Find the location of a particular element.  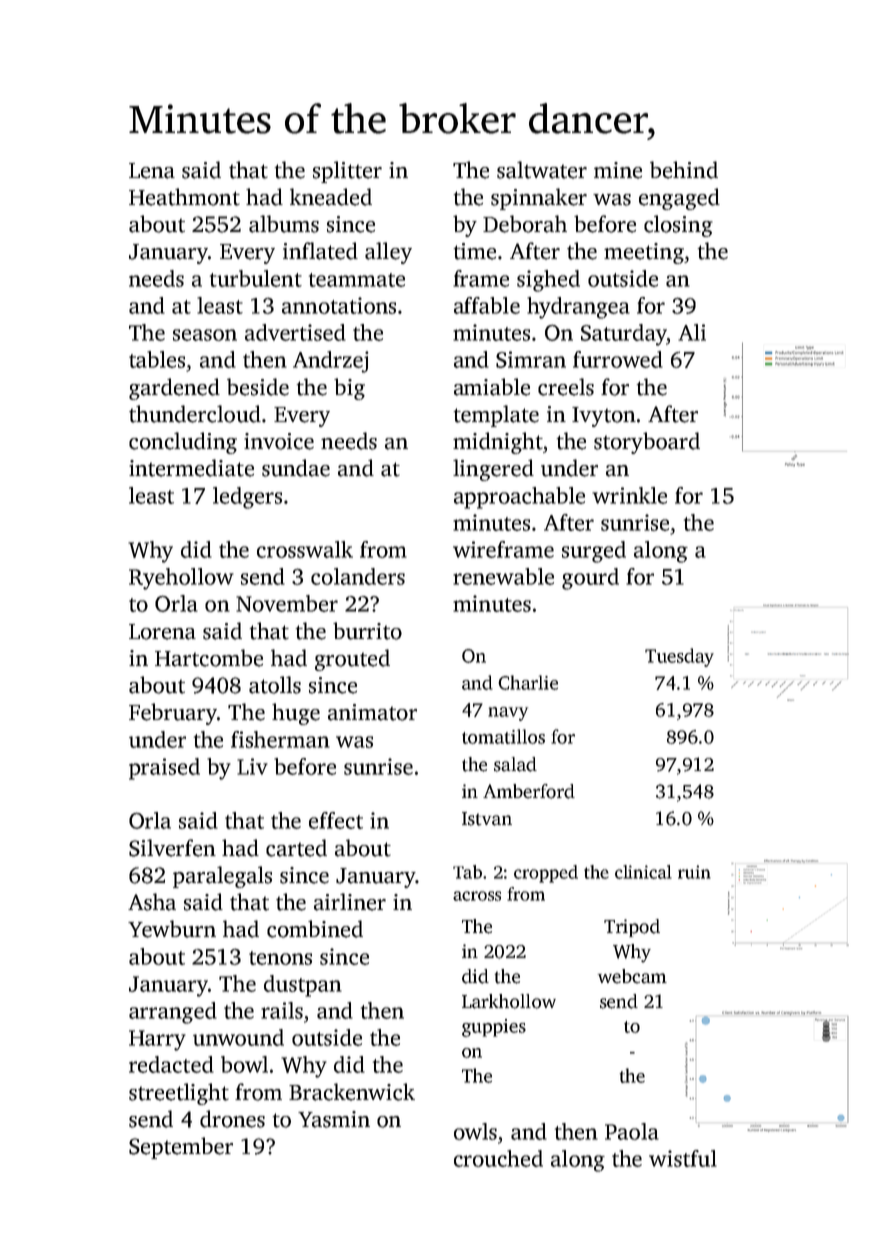

meeting is located at coordinates (644, 253).
